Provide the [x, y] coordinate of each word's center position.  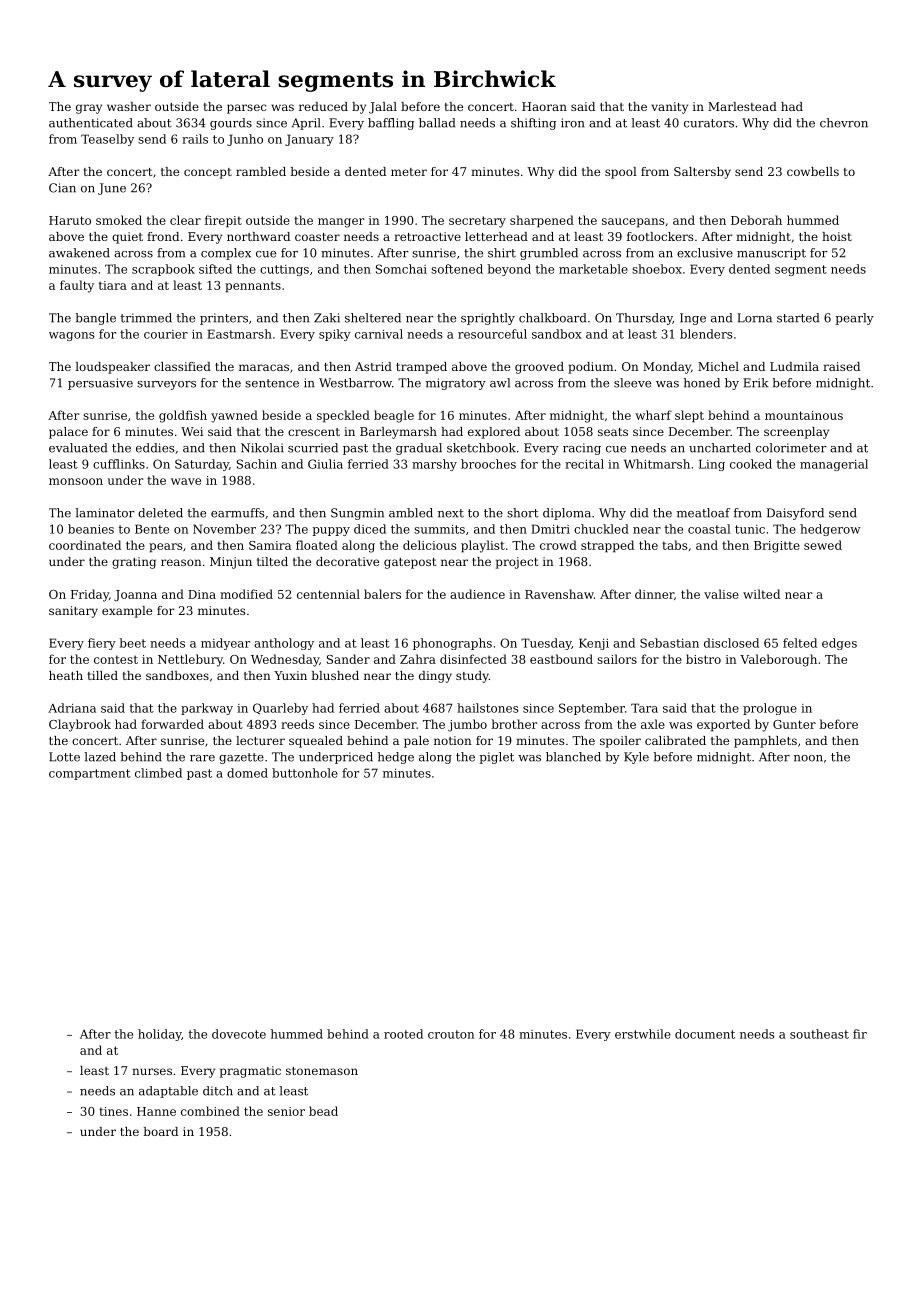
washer [129, 106]
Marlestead [742, 106]
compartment [90, 774]
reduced [323, 106]
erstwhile [643, 1034]
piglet [496, 758]
